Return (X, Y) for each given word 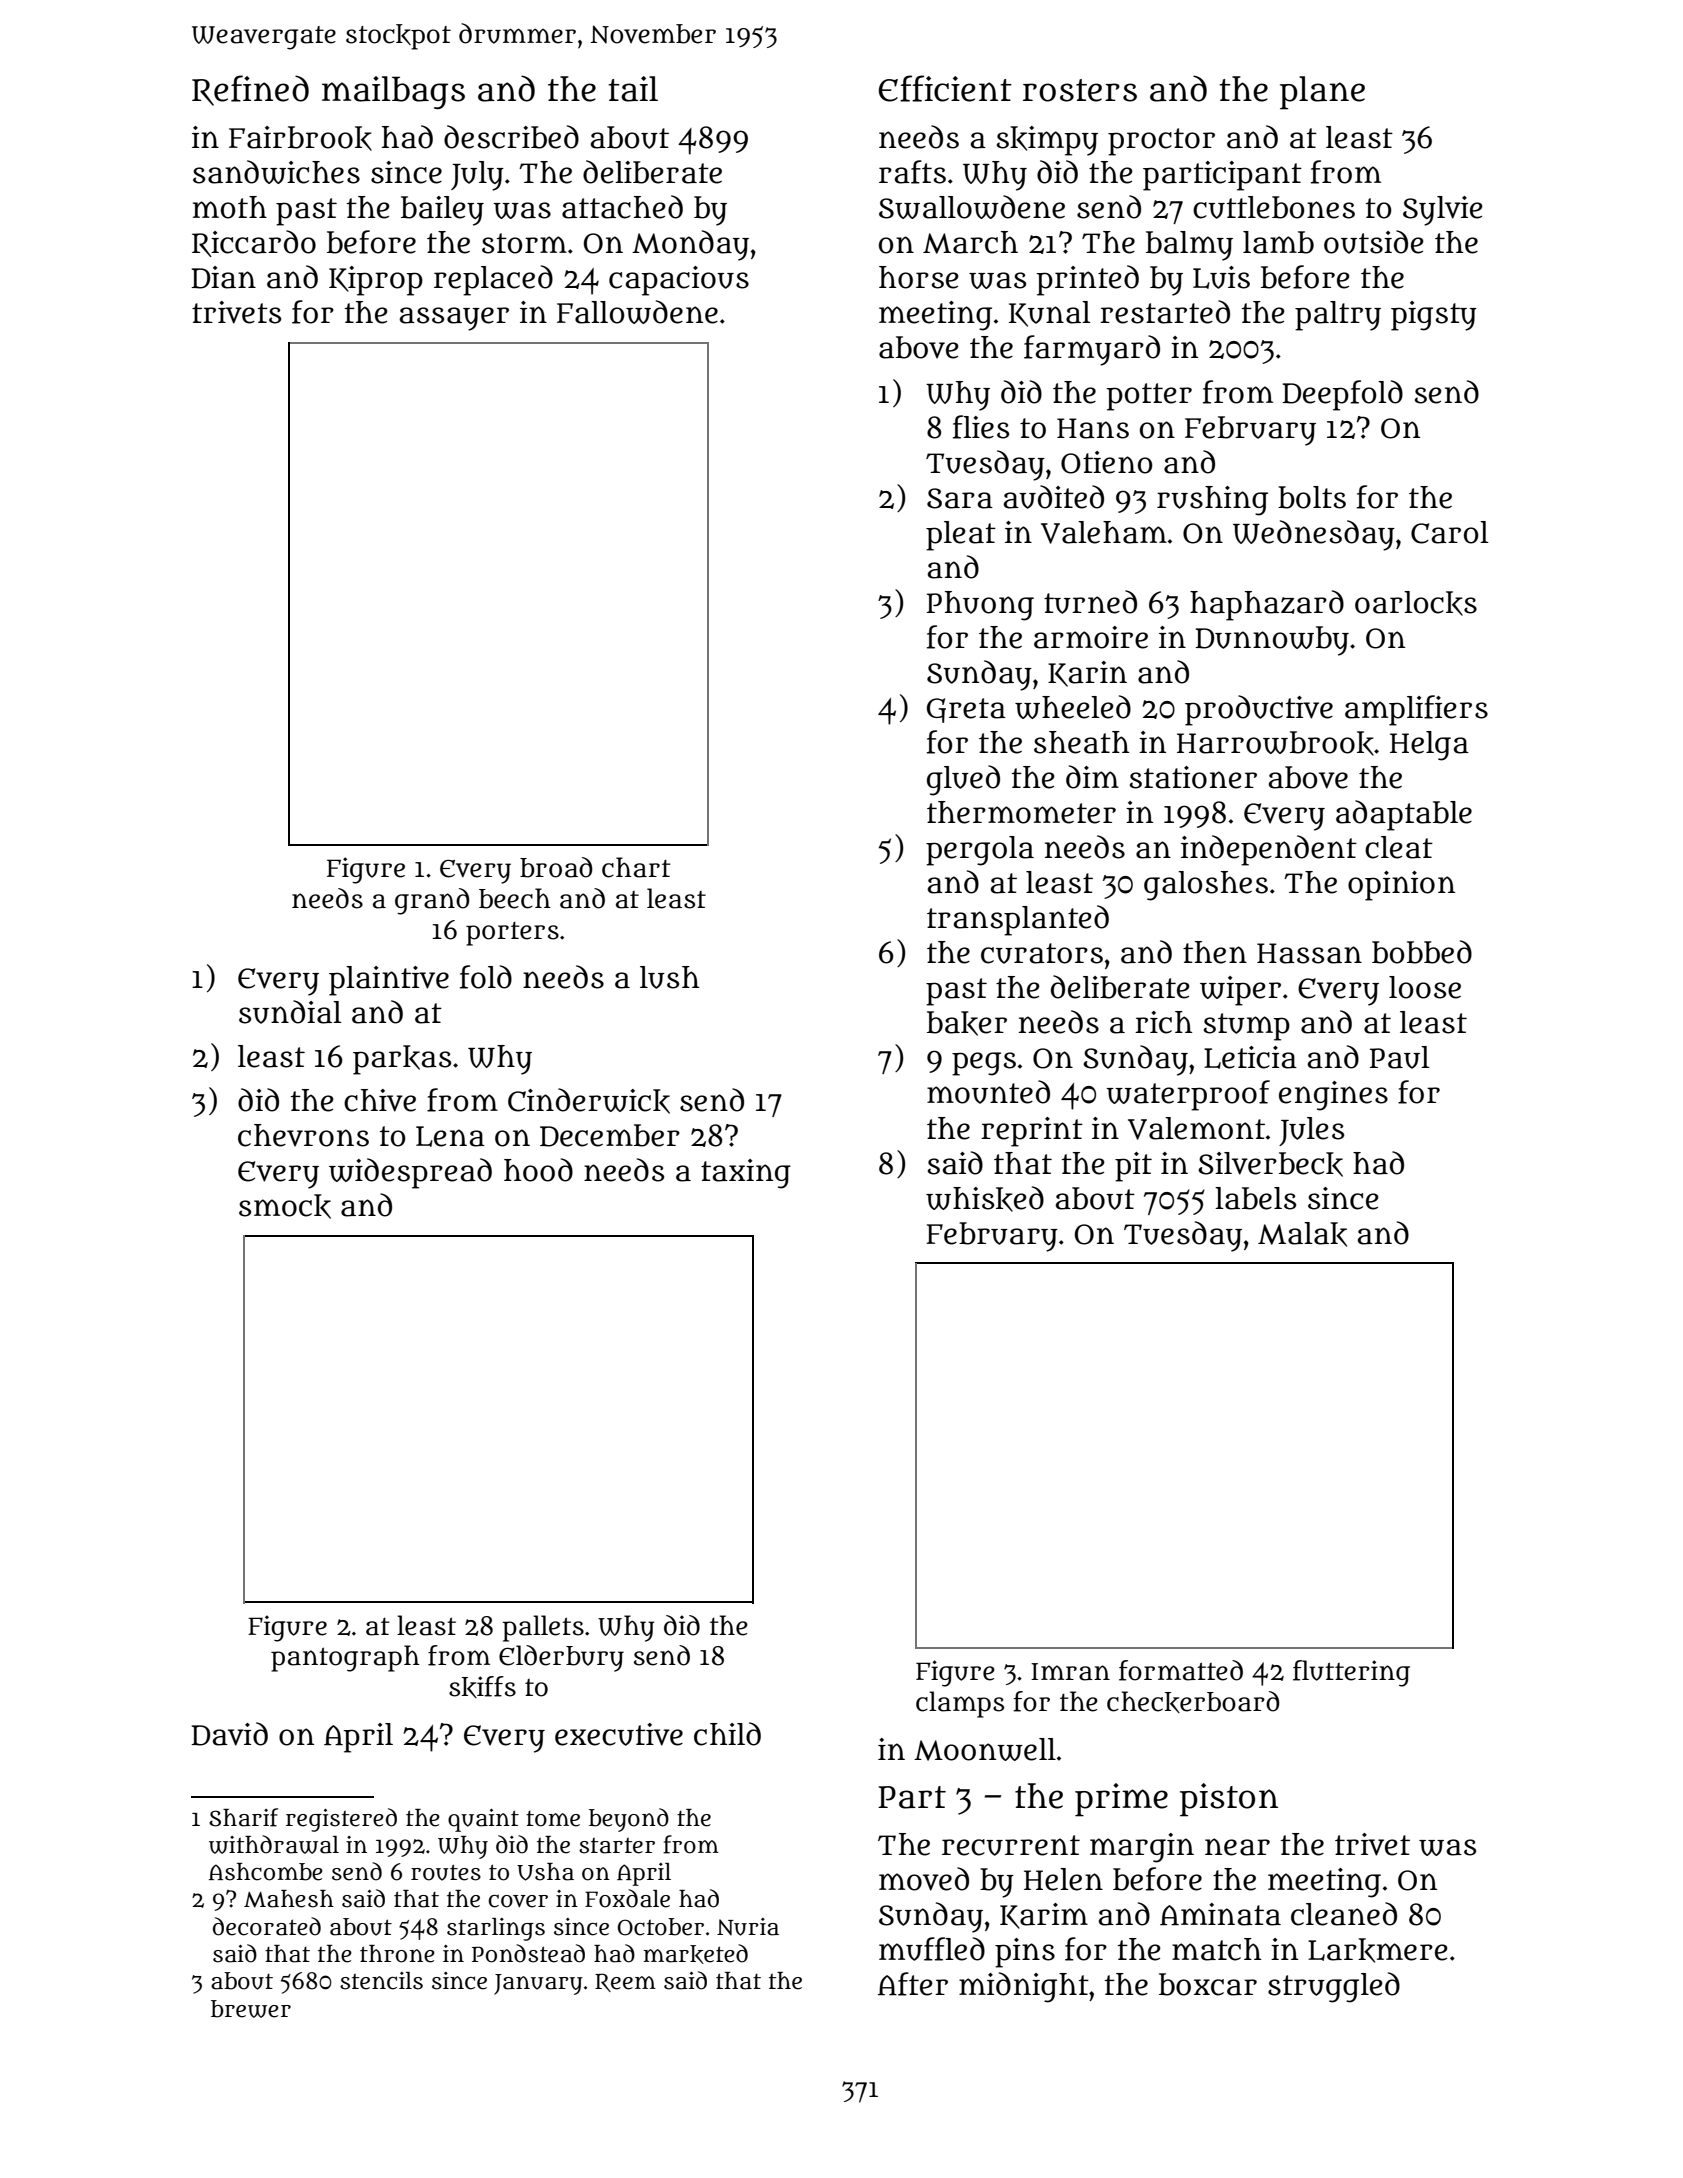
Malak (1302, 1234)
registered (341, 1820)
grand (432, 901)
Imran (1070, 1672)
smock (285, 1206)
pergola (980, 851)
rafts (912, 172)
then (1215, 952)
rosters (1080, 90)
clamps (960, 1704)
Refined (250, 90)
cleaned (1344, 1914)
